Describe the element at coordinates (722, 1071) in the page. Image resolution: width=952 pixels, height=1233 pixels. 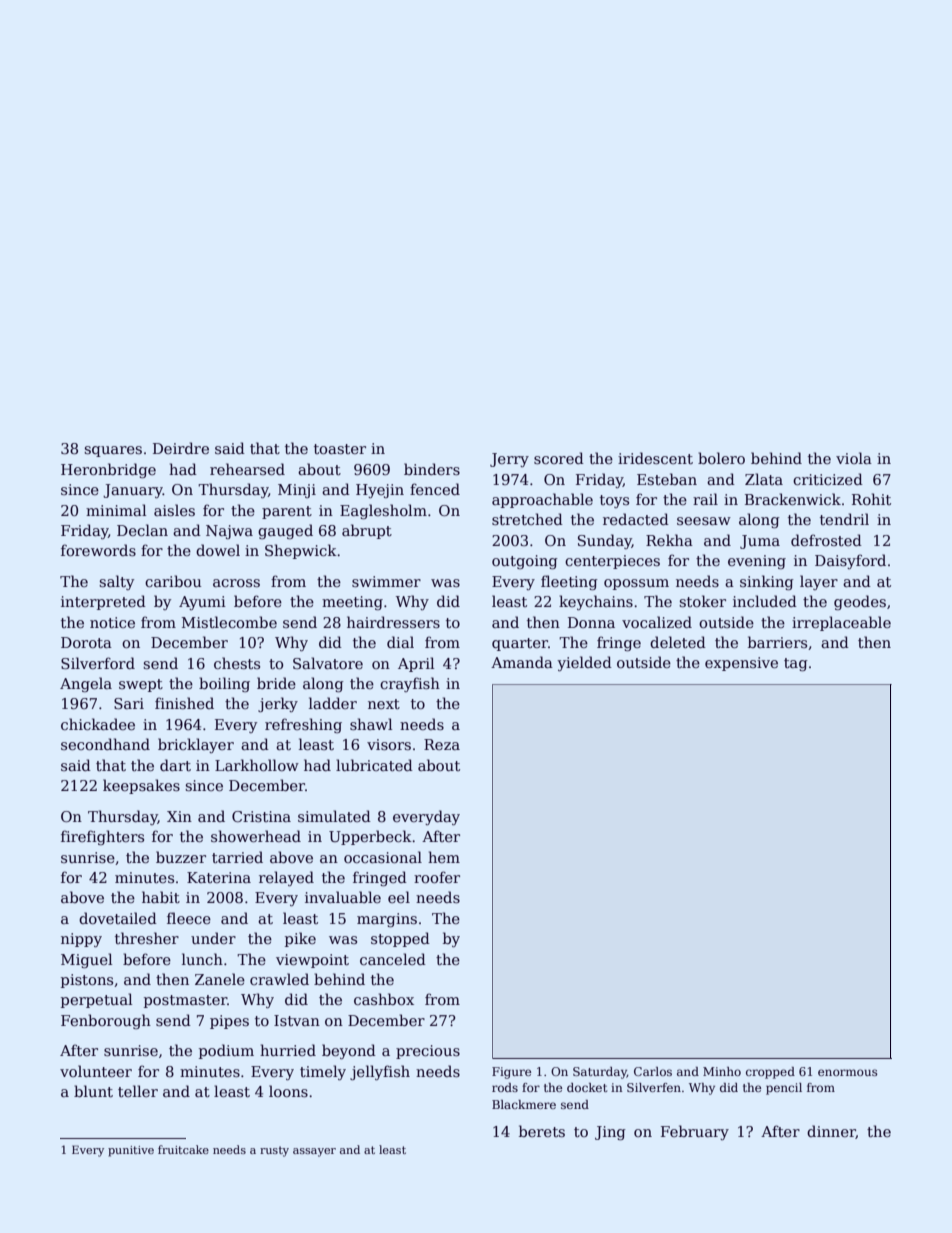
I see `Minho` at that location.
